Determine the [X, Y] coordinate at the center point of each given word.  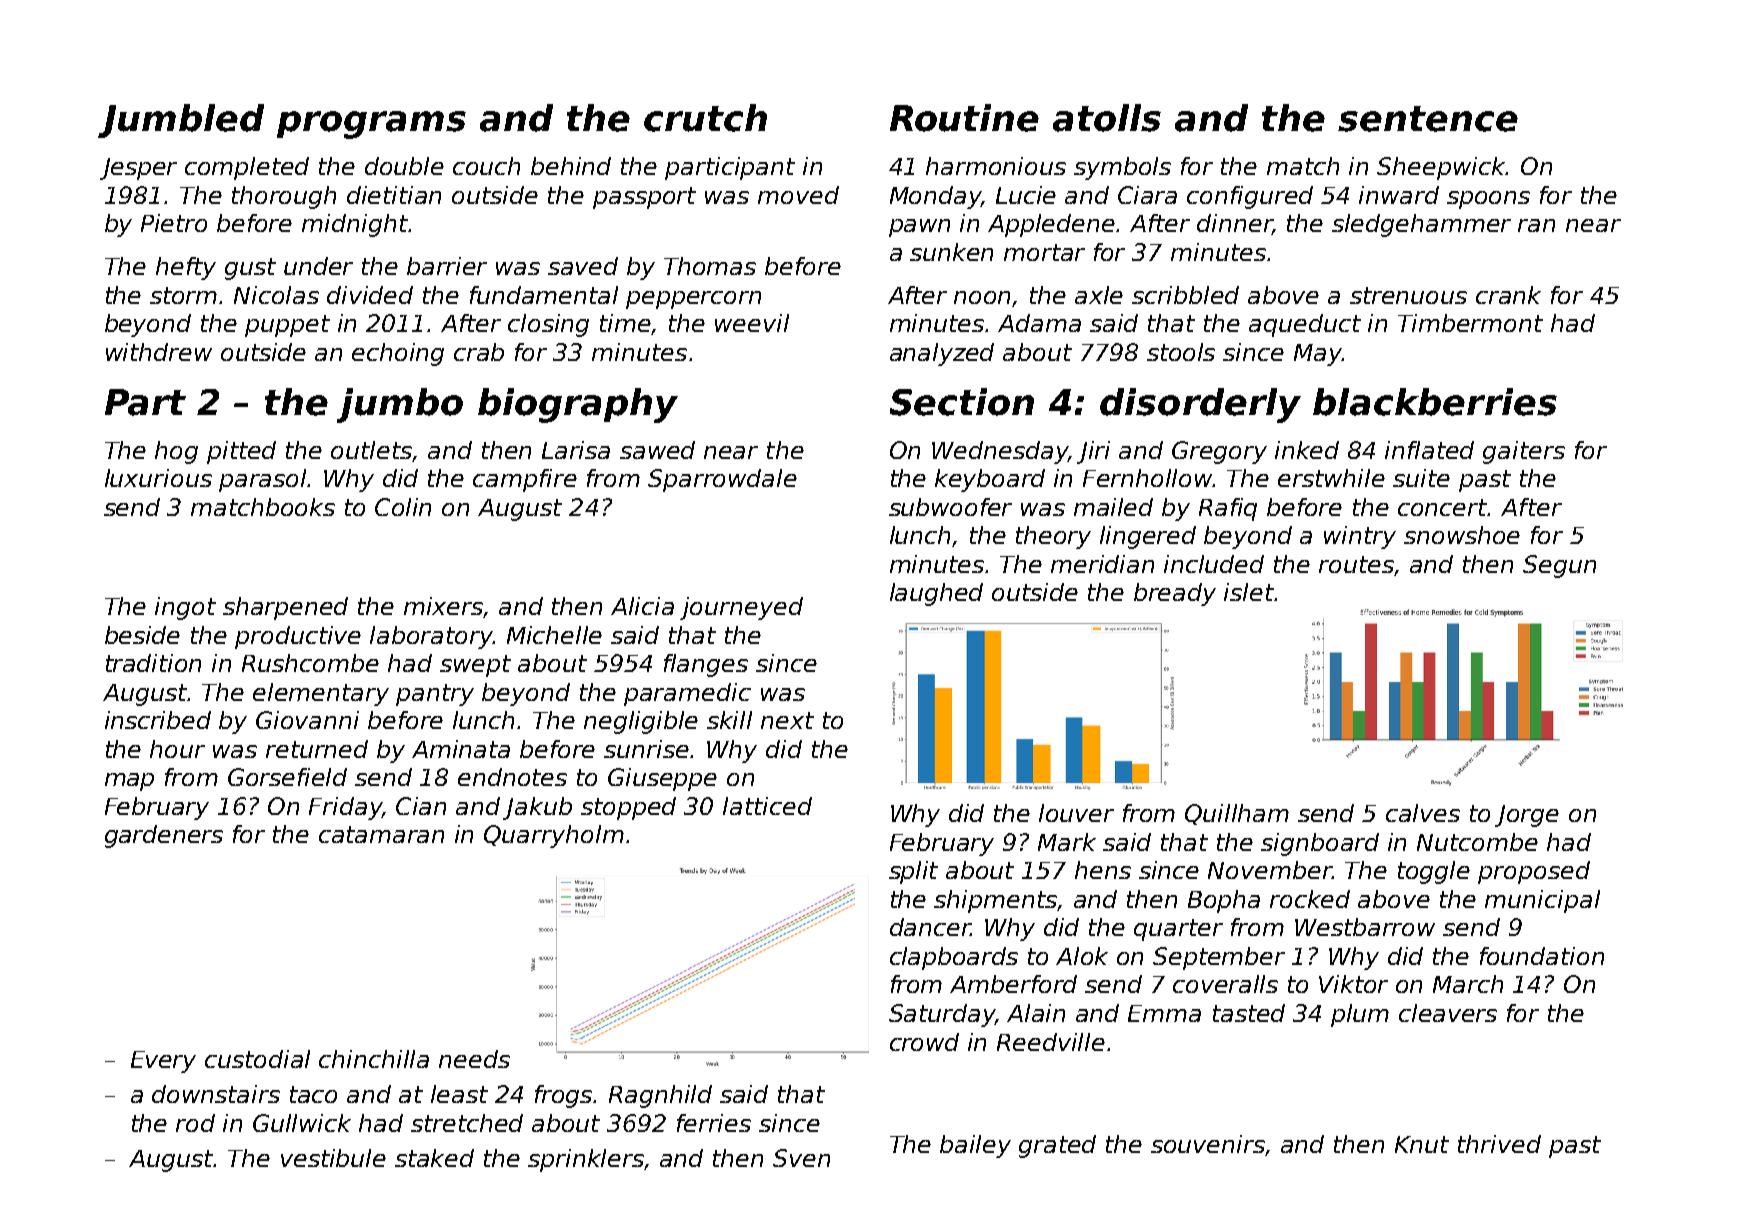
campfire [525, 480]
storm [183, 295]
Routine [964, 118]
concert [1443, 507]
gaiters [1524, 452]
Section [962, 402]
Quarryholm [554, 836]
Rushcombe [310, 663]
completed [247, 168]
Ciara [1147, 195]
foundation [1542, 956]
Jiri [1093, 452]
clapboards [954, 958]
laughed [936, 594]
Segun [1559, 566]
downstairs [216, 1094]
